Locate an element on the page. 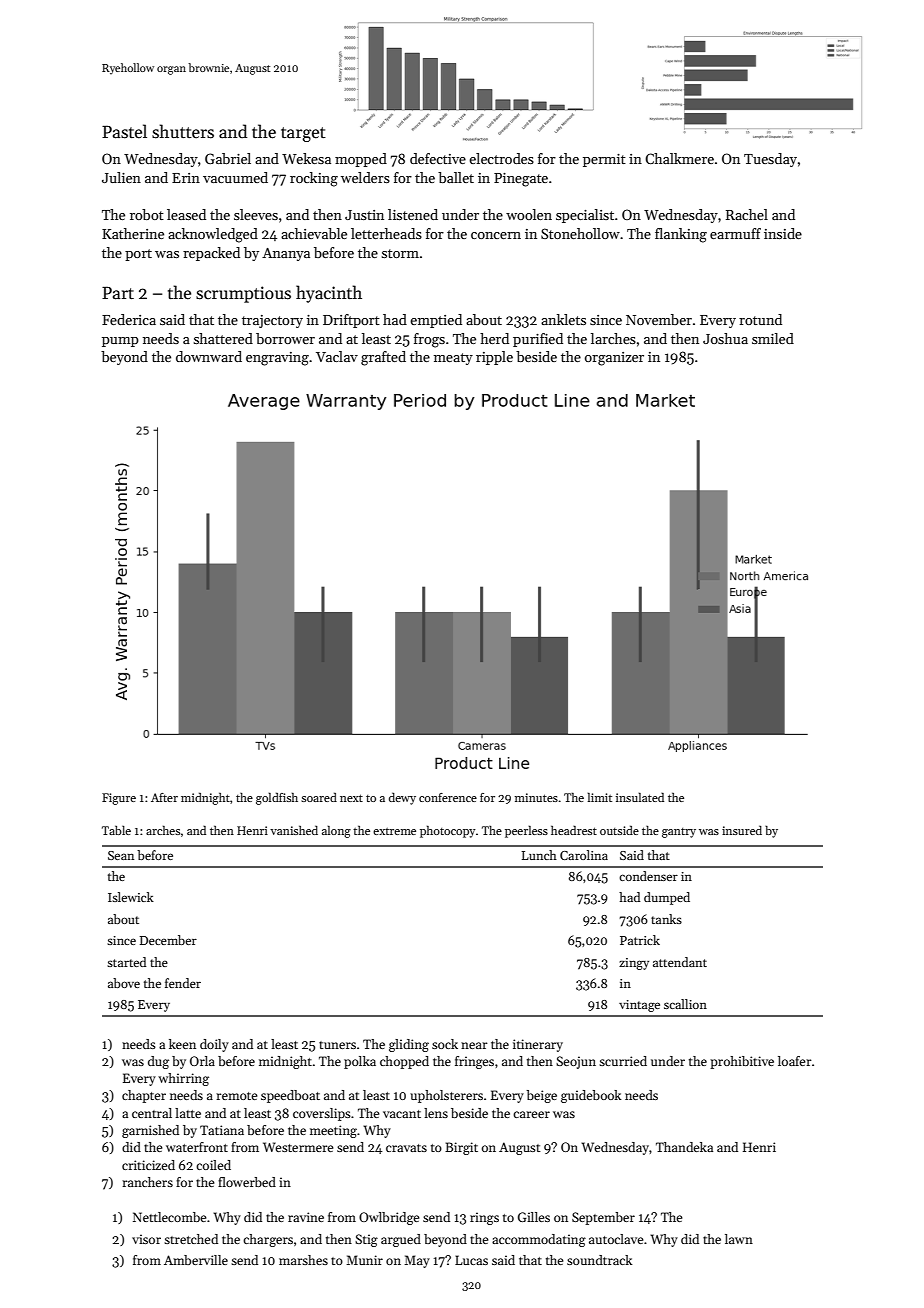 This document has width=924, height=1308. coiled is located at coordinates (213, 1165).
